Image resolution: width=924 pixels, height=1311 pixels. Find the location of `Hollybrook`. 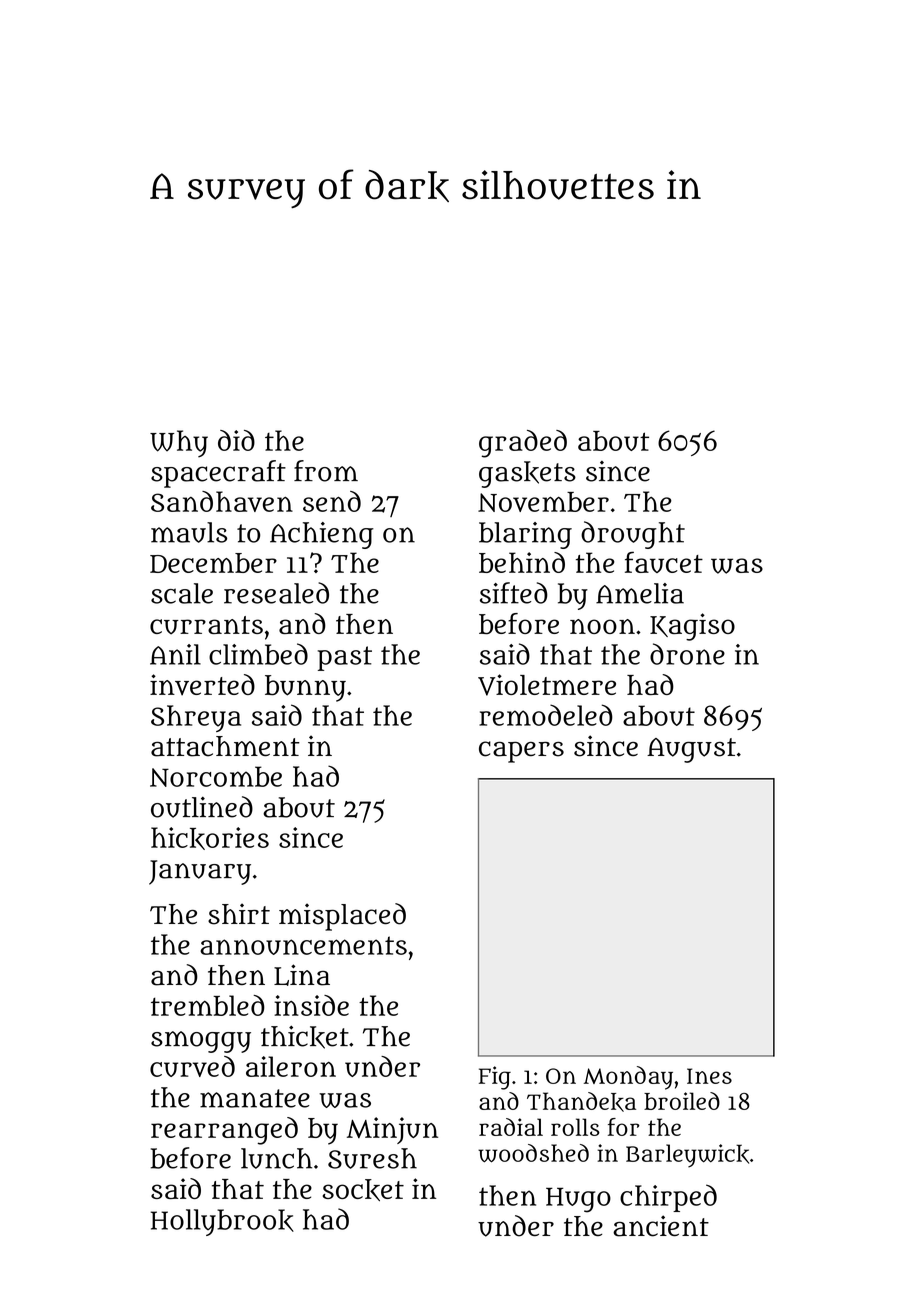

Hollybrook is located at coordinates (222, 1222).
